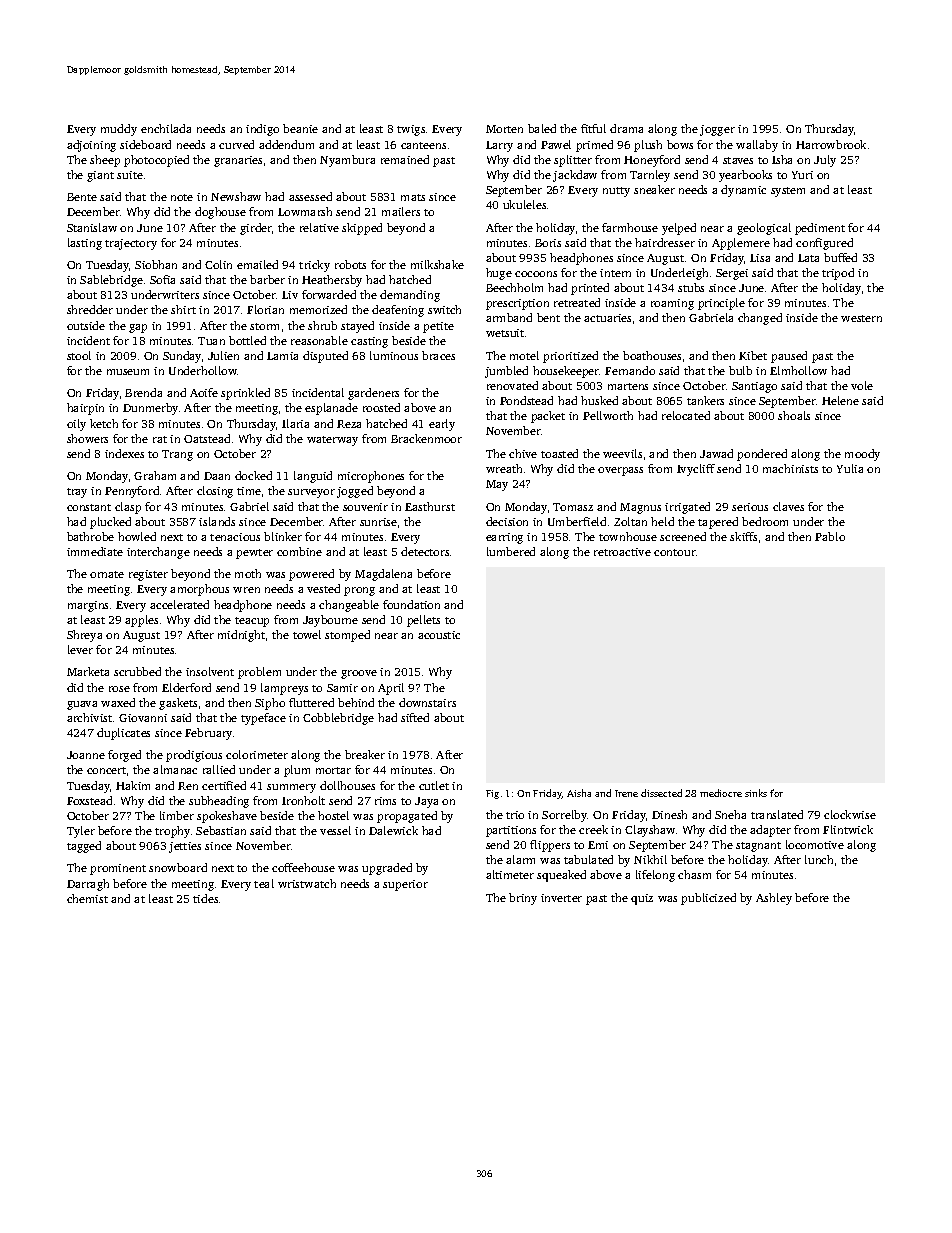  I want to click on Tyler, so click(81, 832).
